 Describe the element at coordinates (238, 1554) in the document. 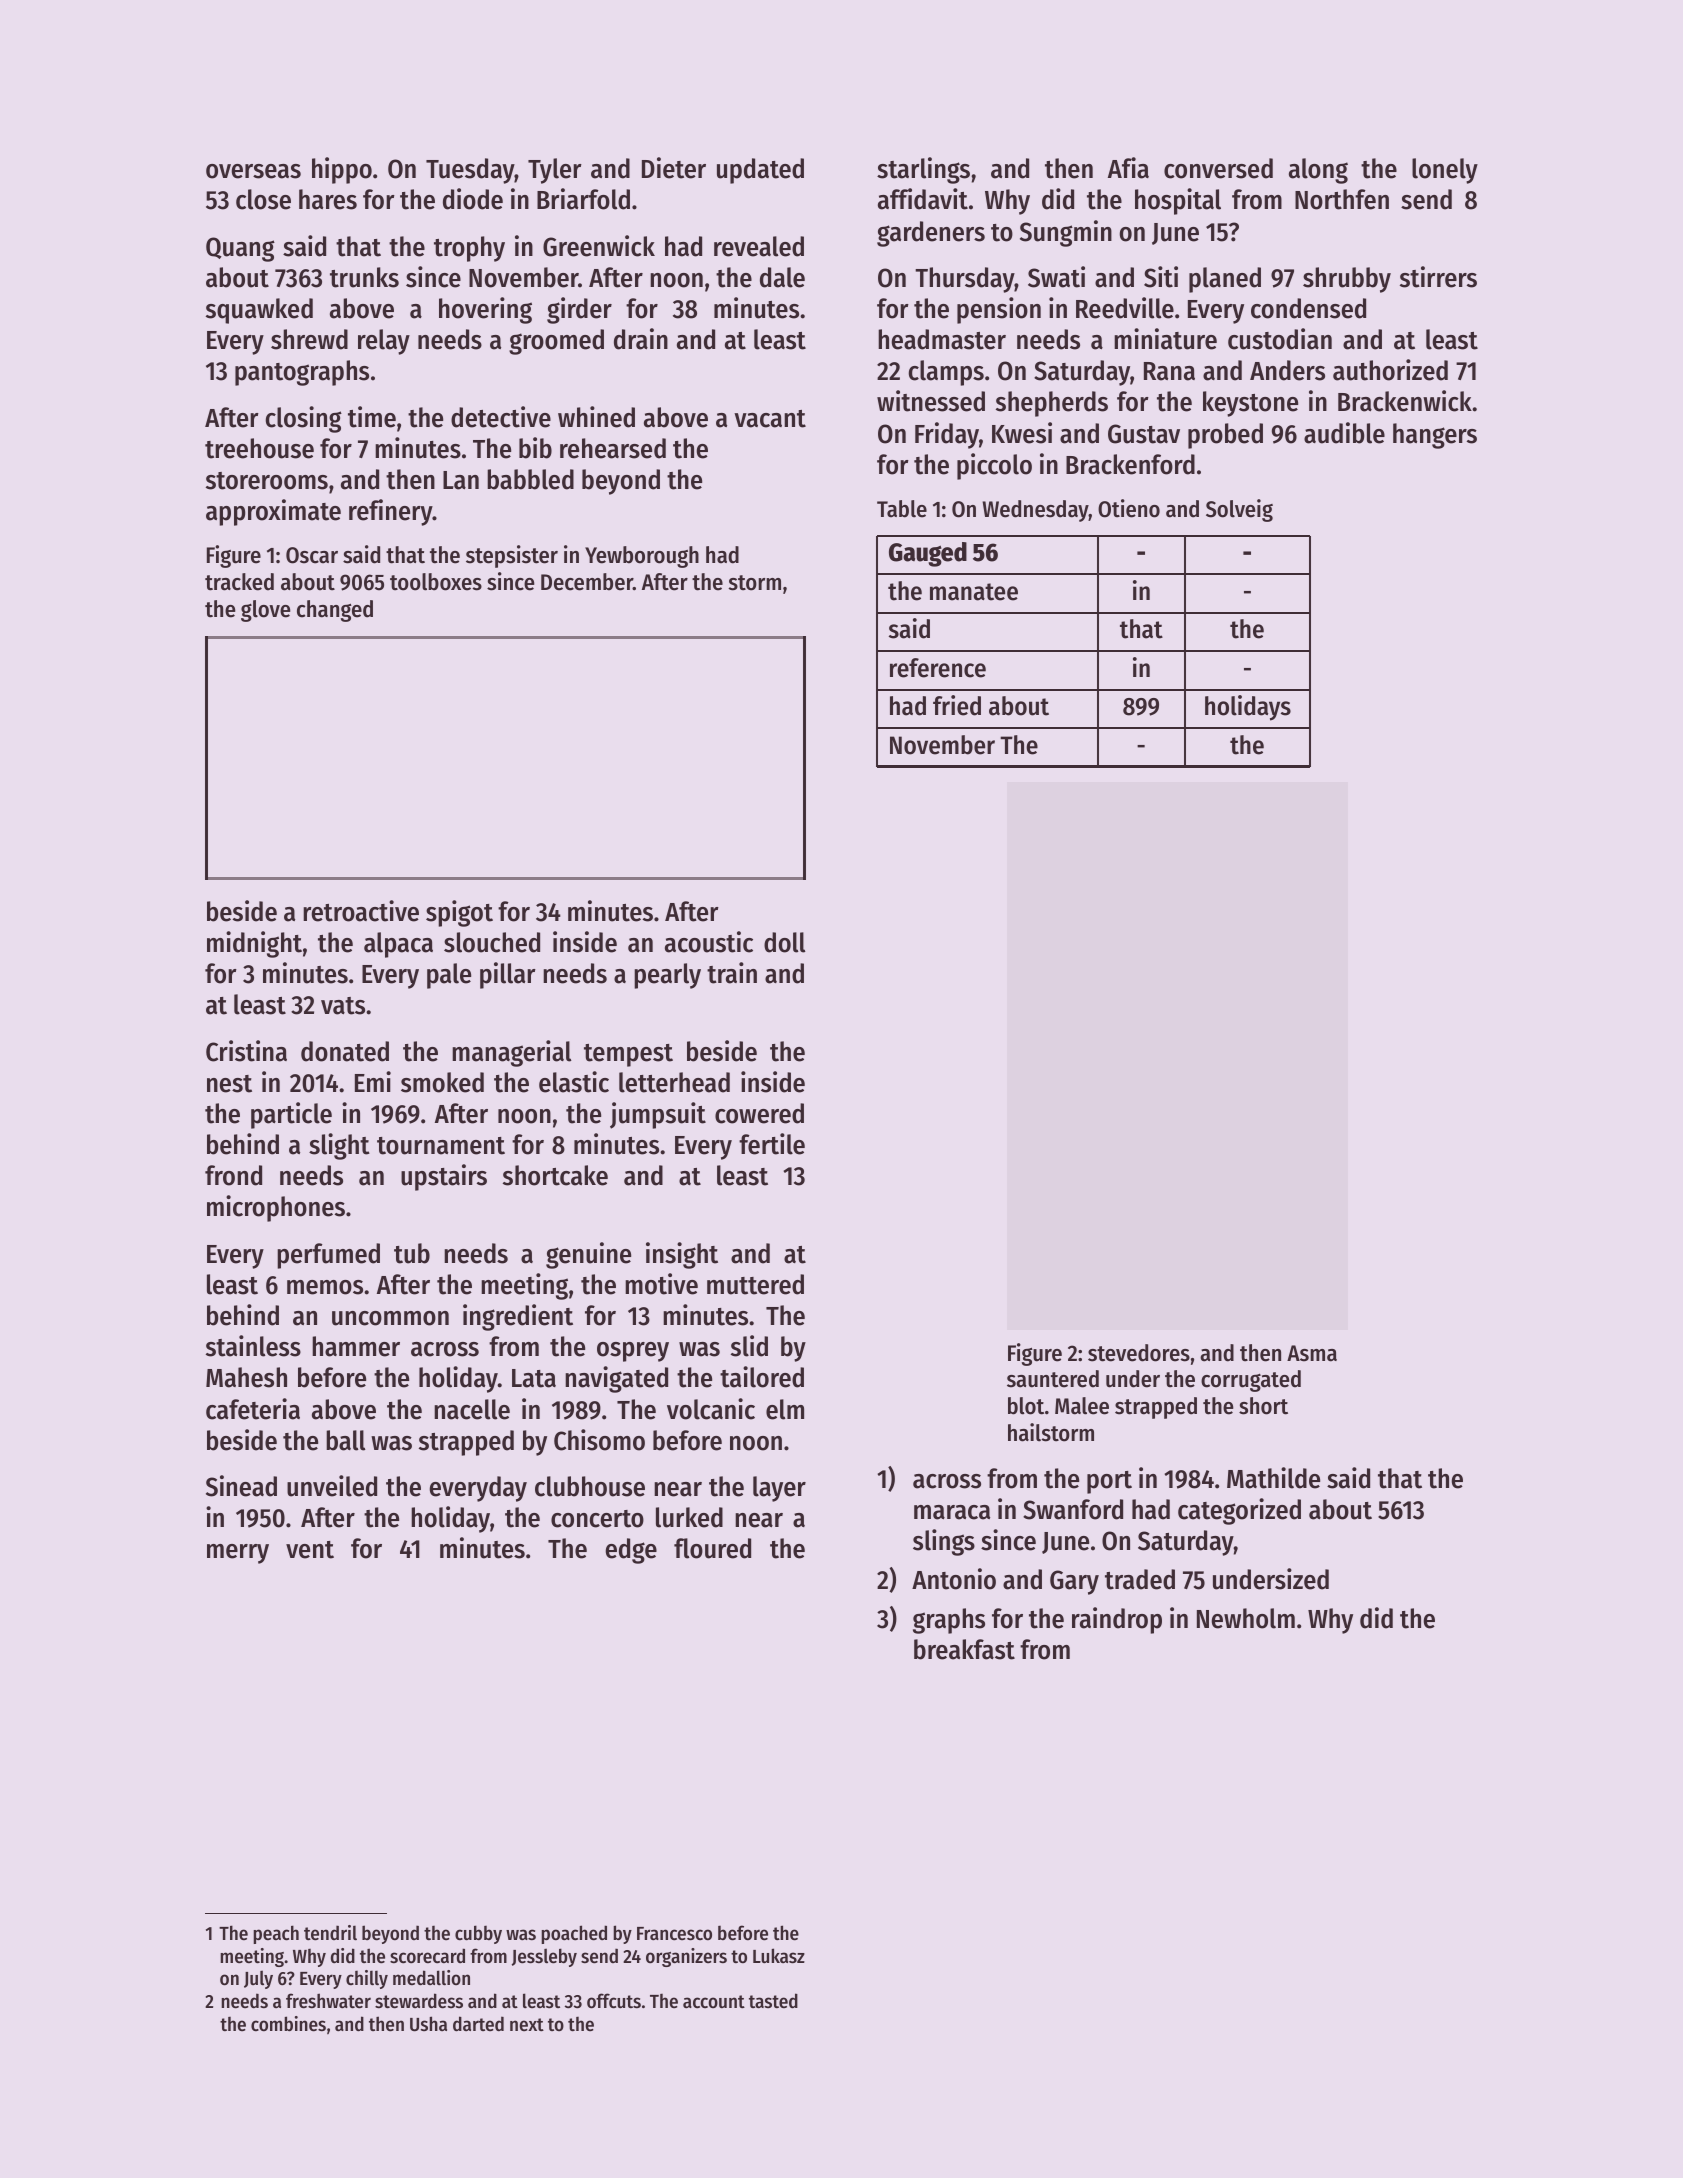

I see `merry` at that location.
